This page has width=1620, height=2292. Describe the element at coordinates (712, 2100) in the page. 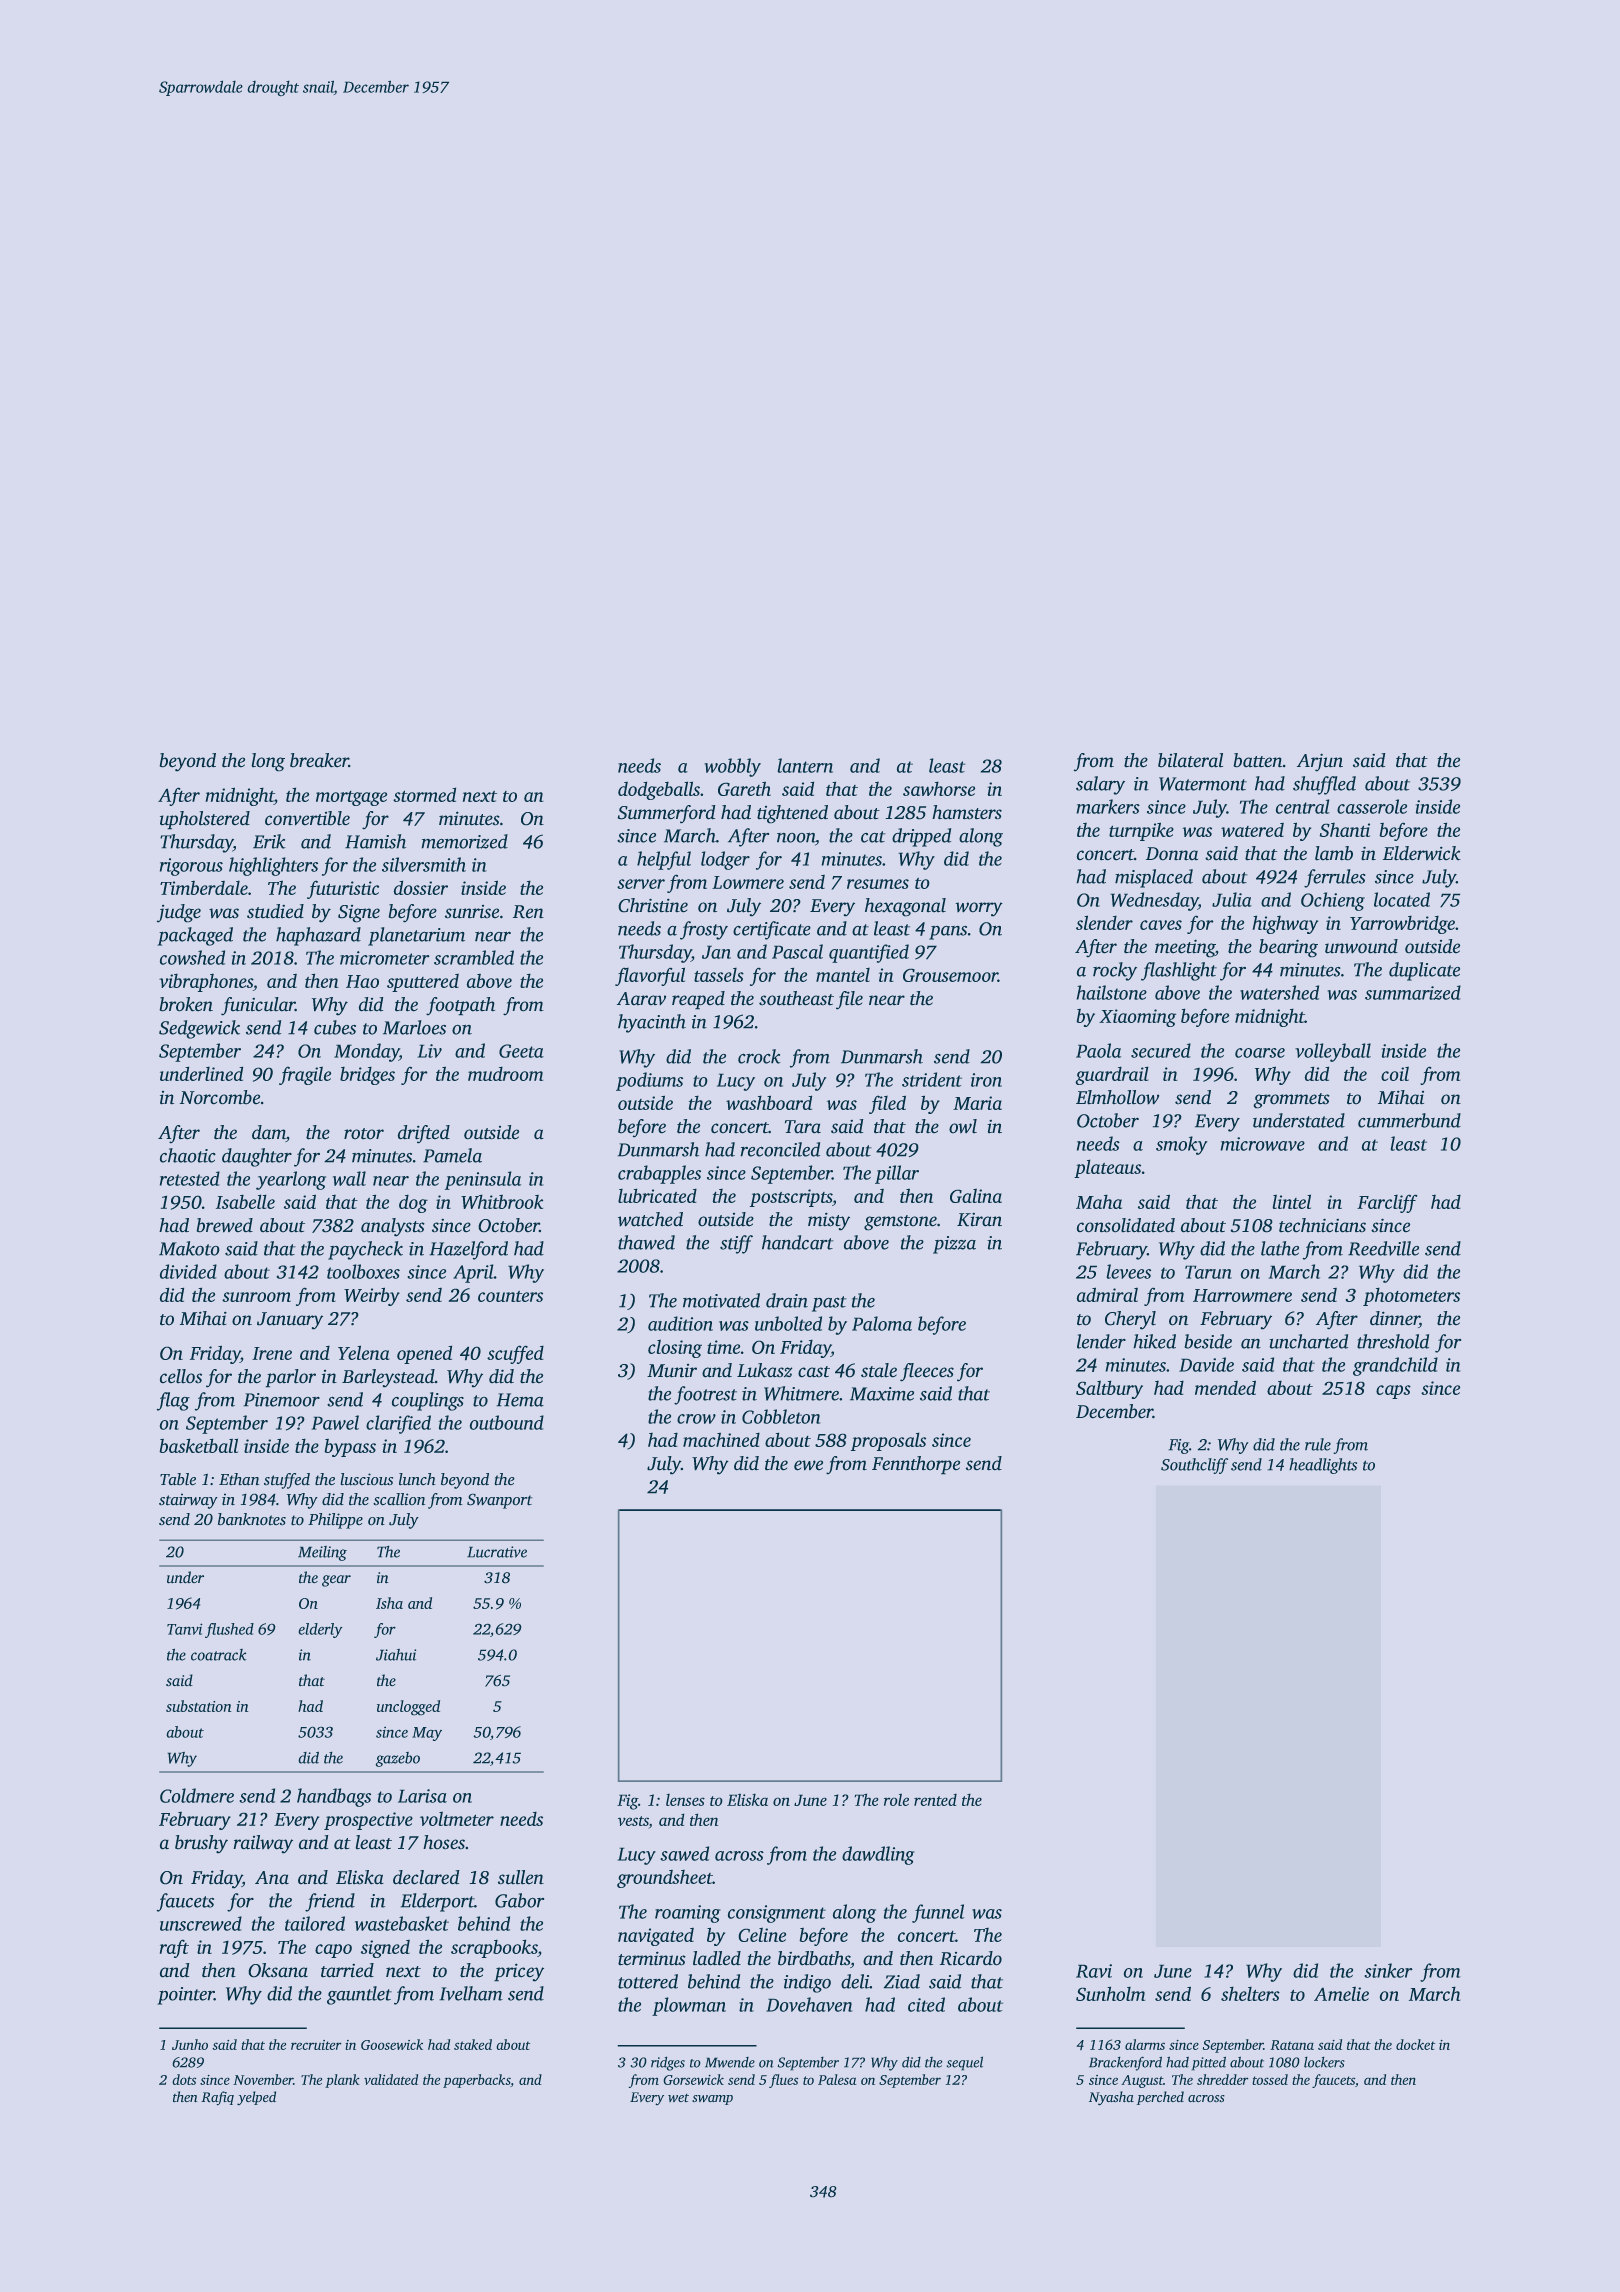

I see `swamp` at that location.
